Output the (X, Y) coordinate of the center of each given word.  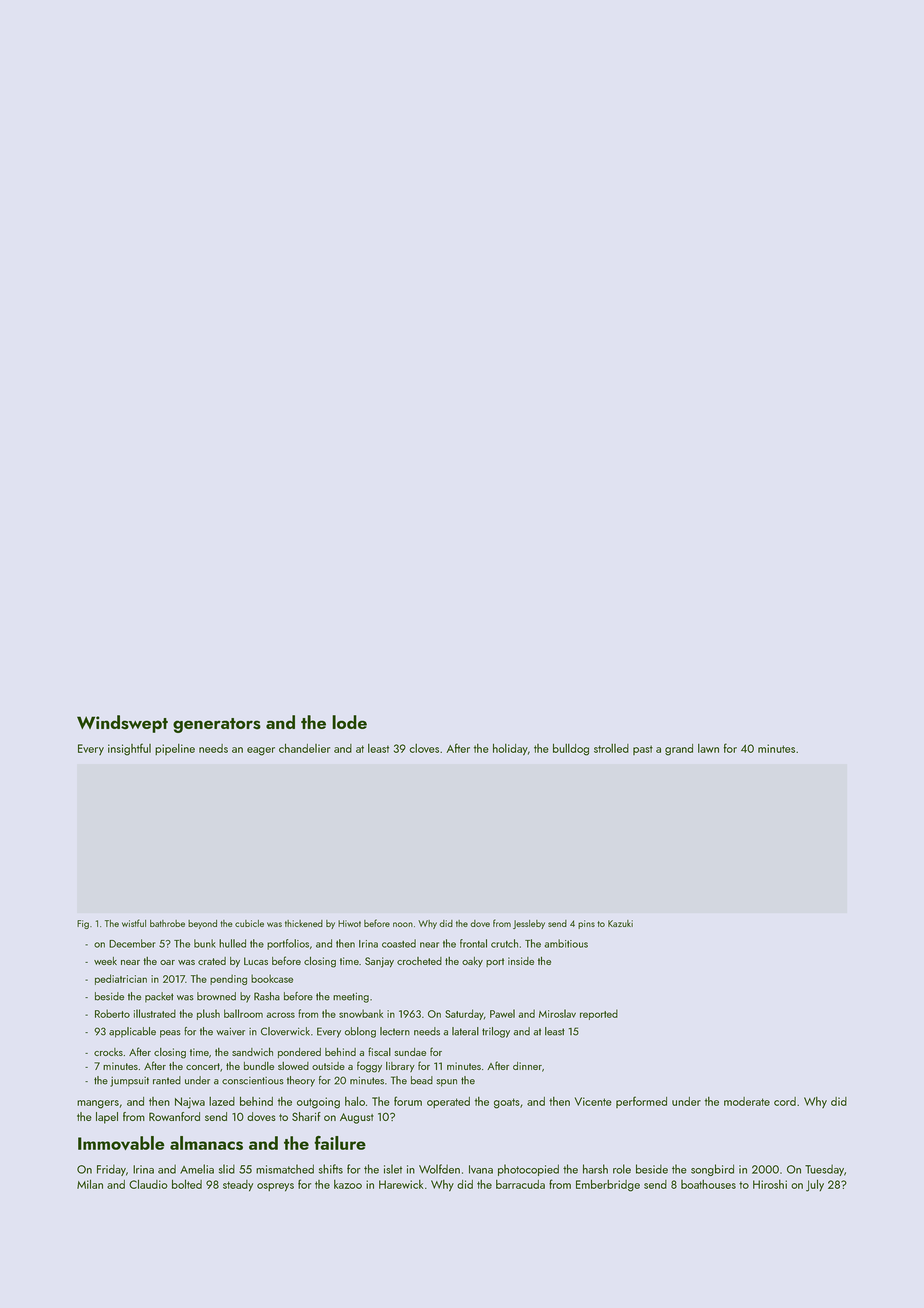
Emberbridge (608, 1186)
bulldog (571, 750)
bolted (187, 1184)
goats (507, 1103)
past (643, 750)
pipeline (175, 749)
